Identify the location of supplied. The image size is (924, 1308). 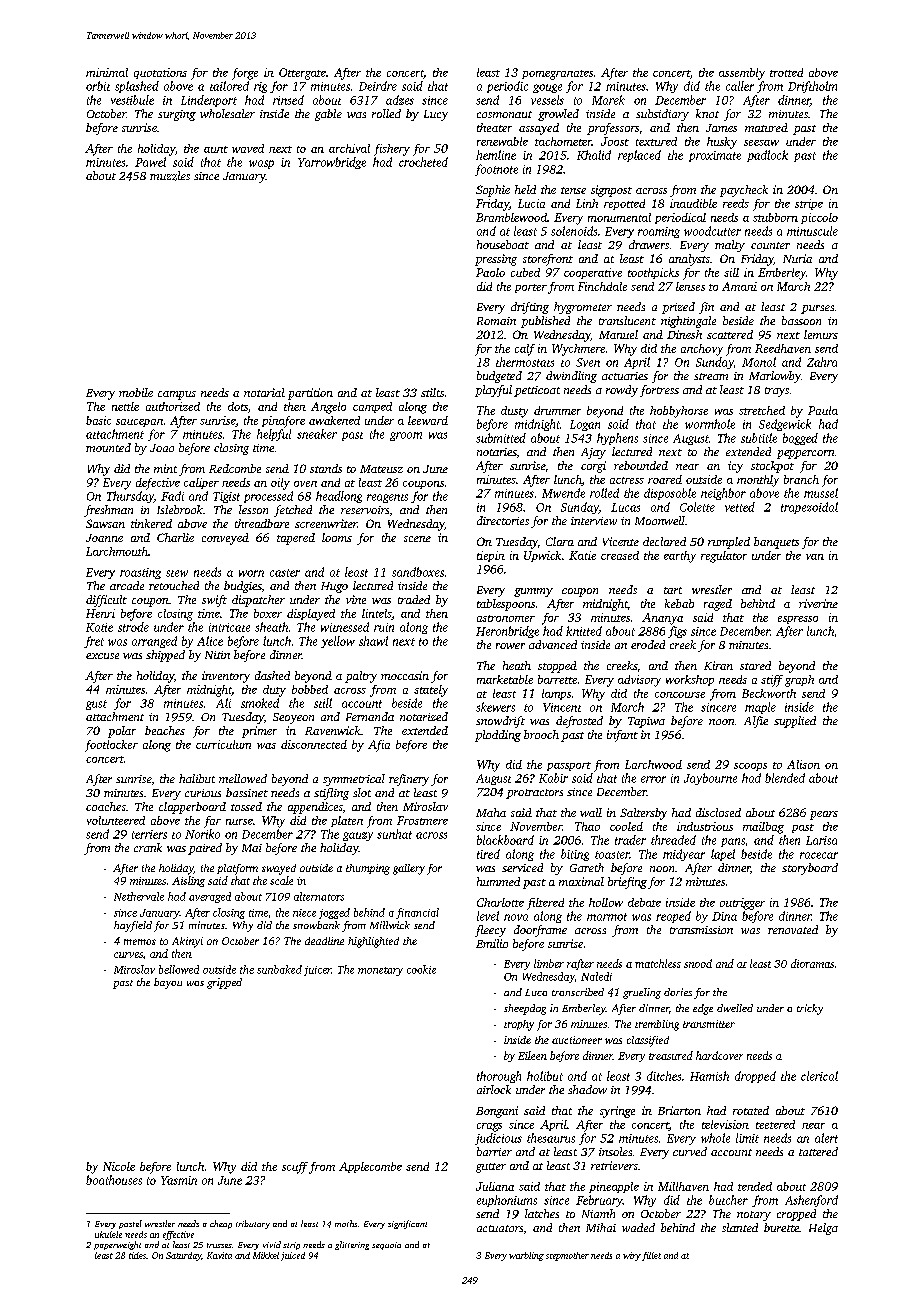
(795, 722).
